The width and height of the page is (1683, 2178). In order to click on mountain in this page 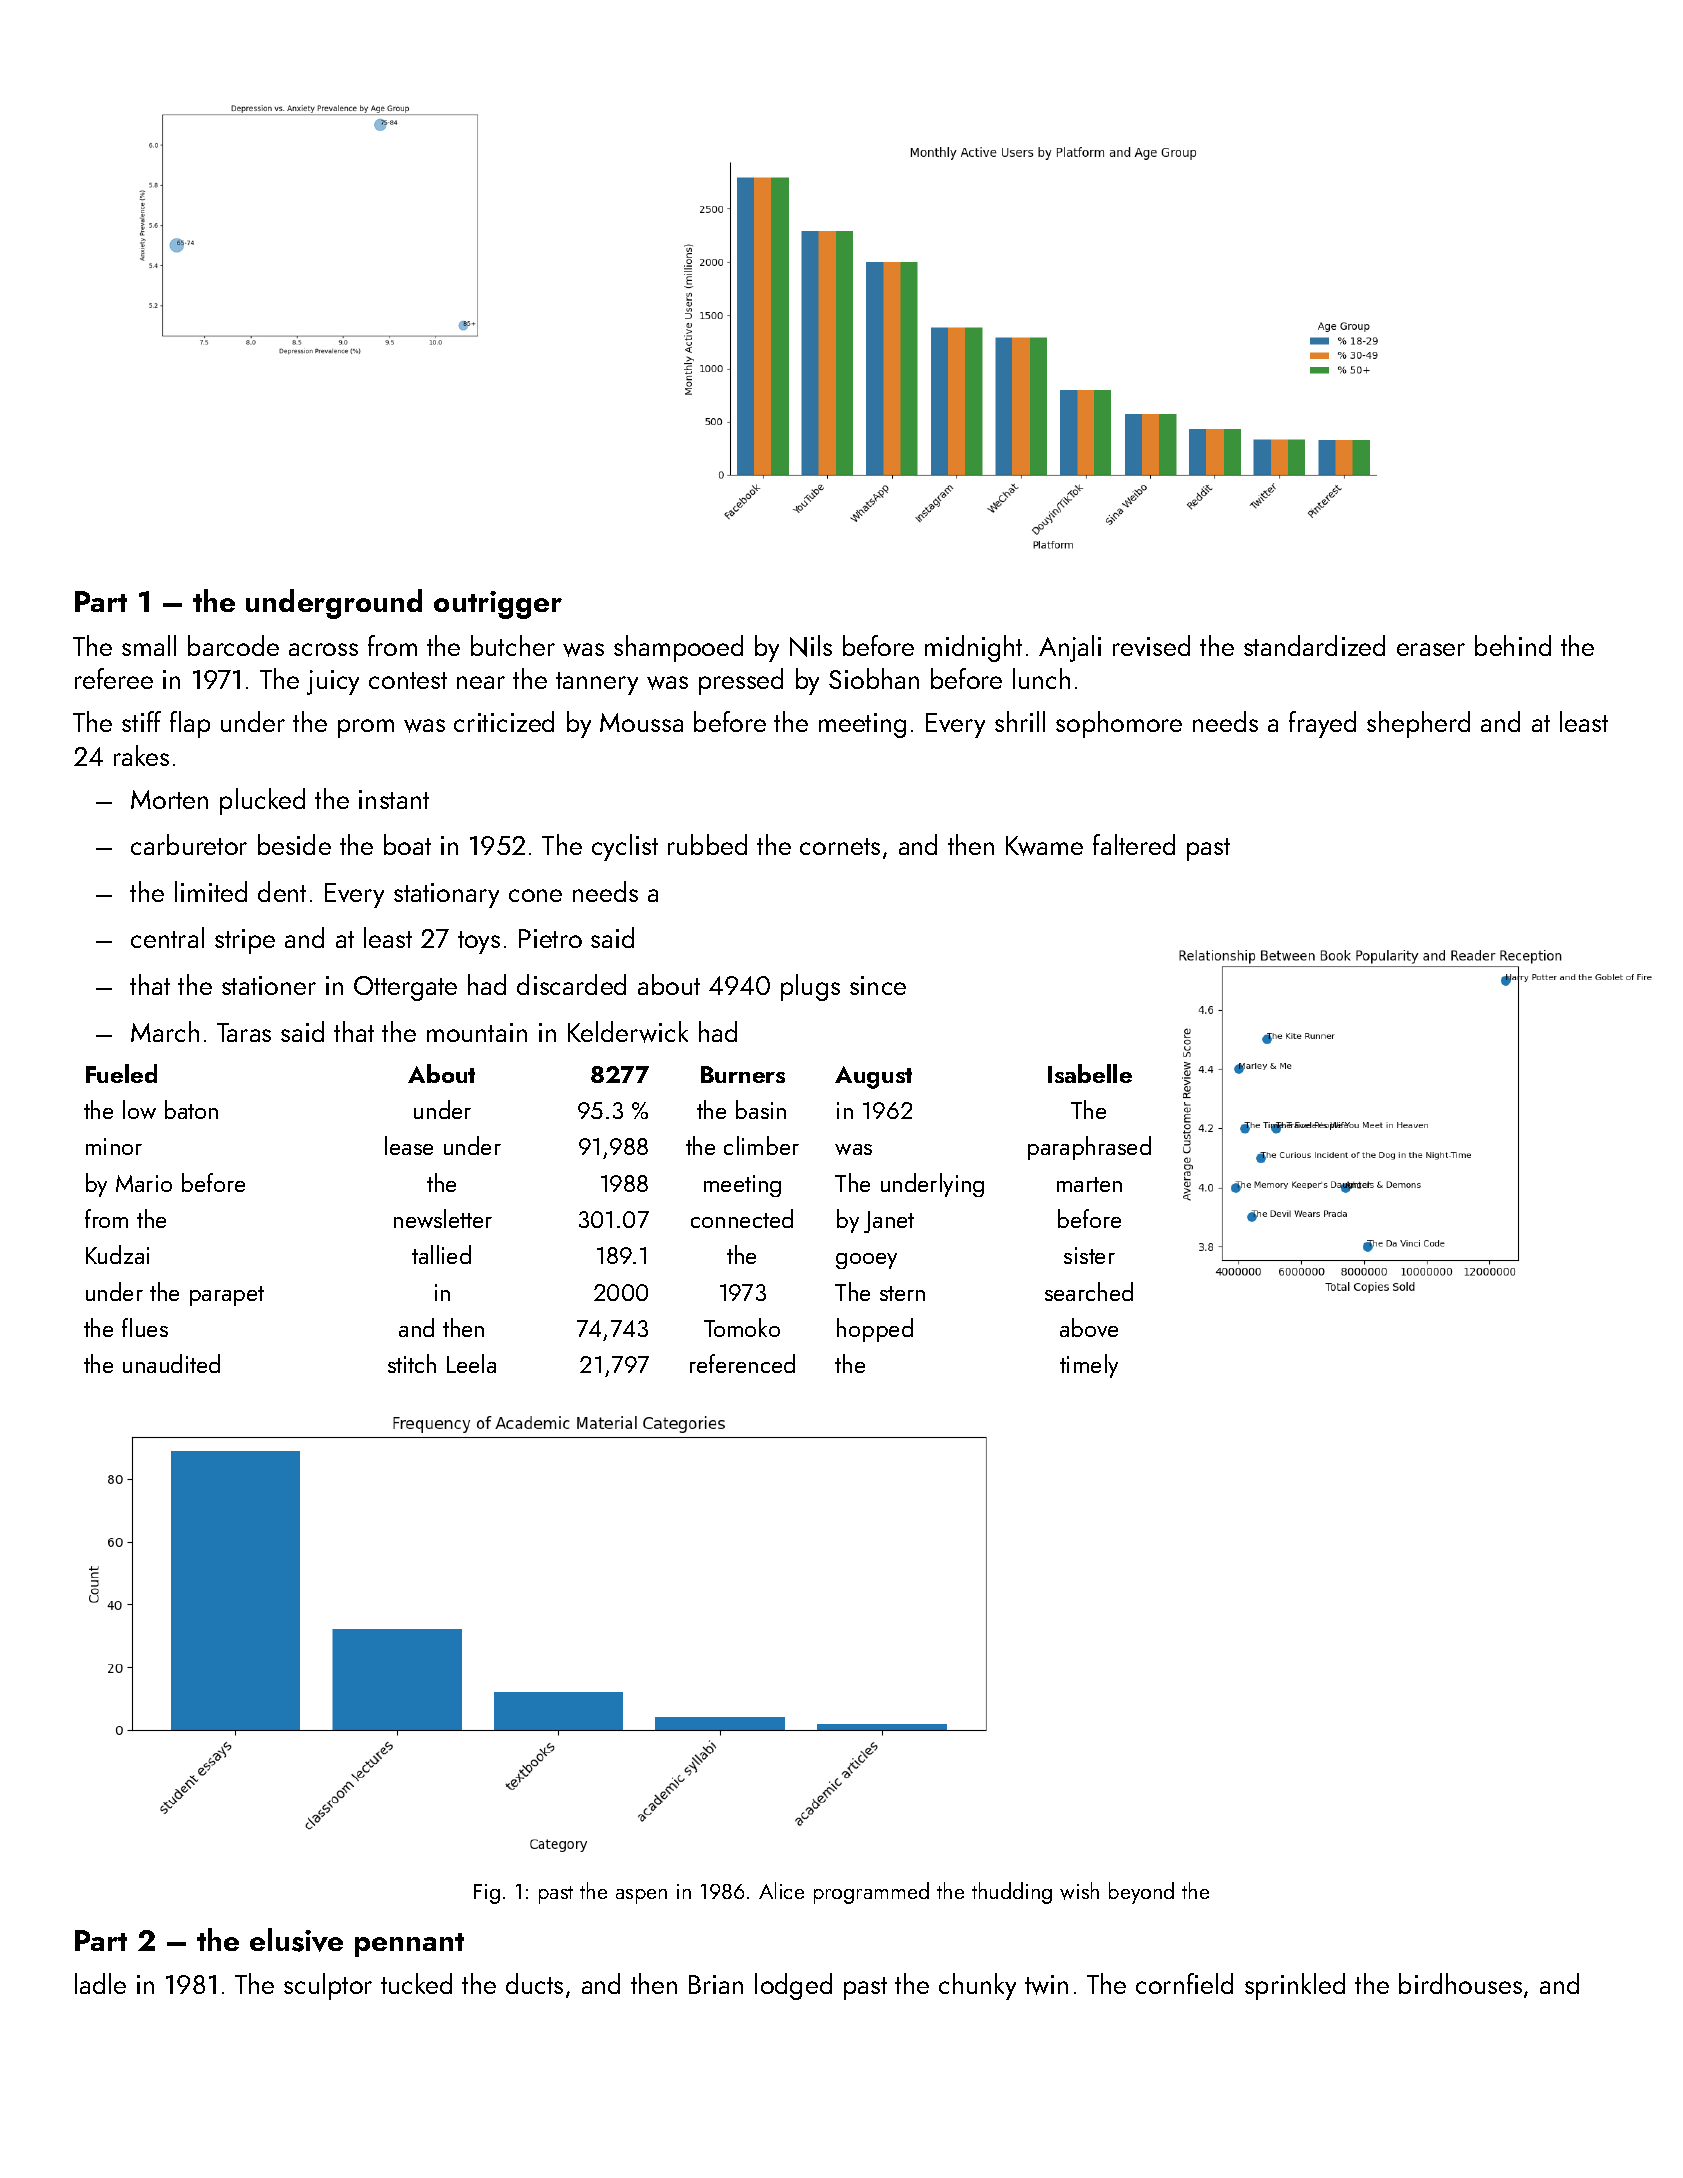, I will do `click(477, 1032)`.
